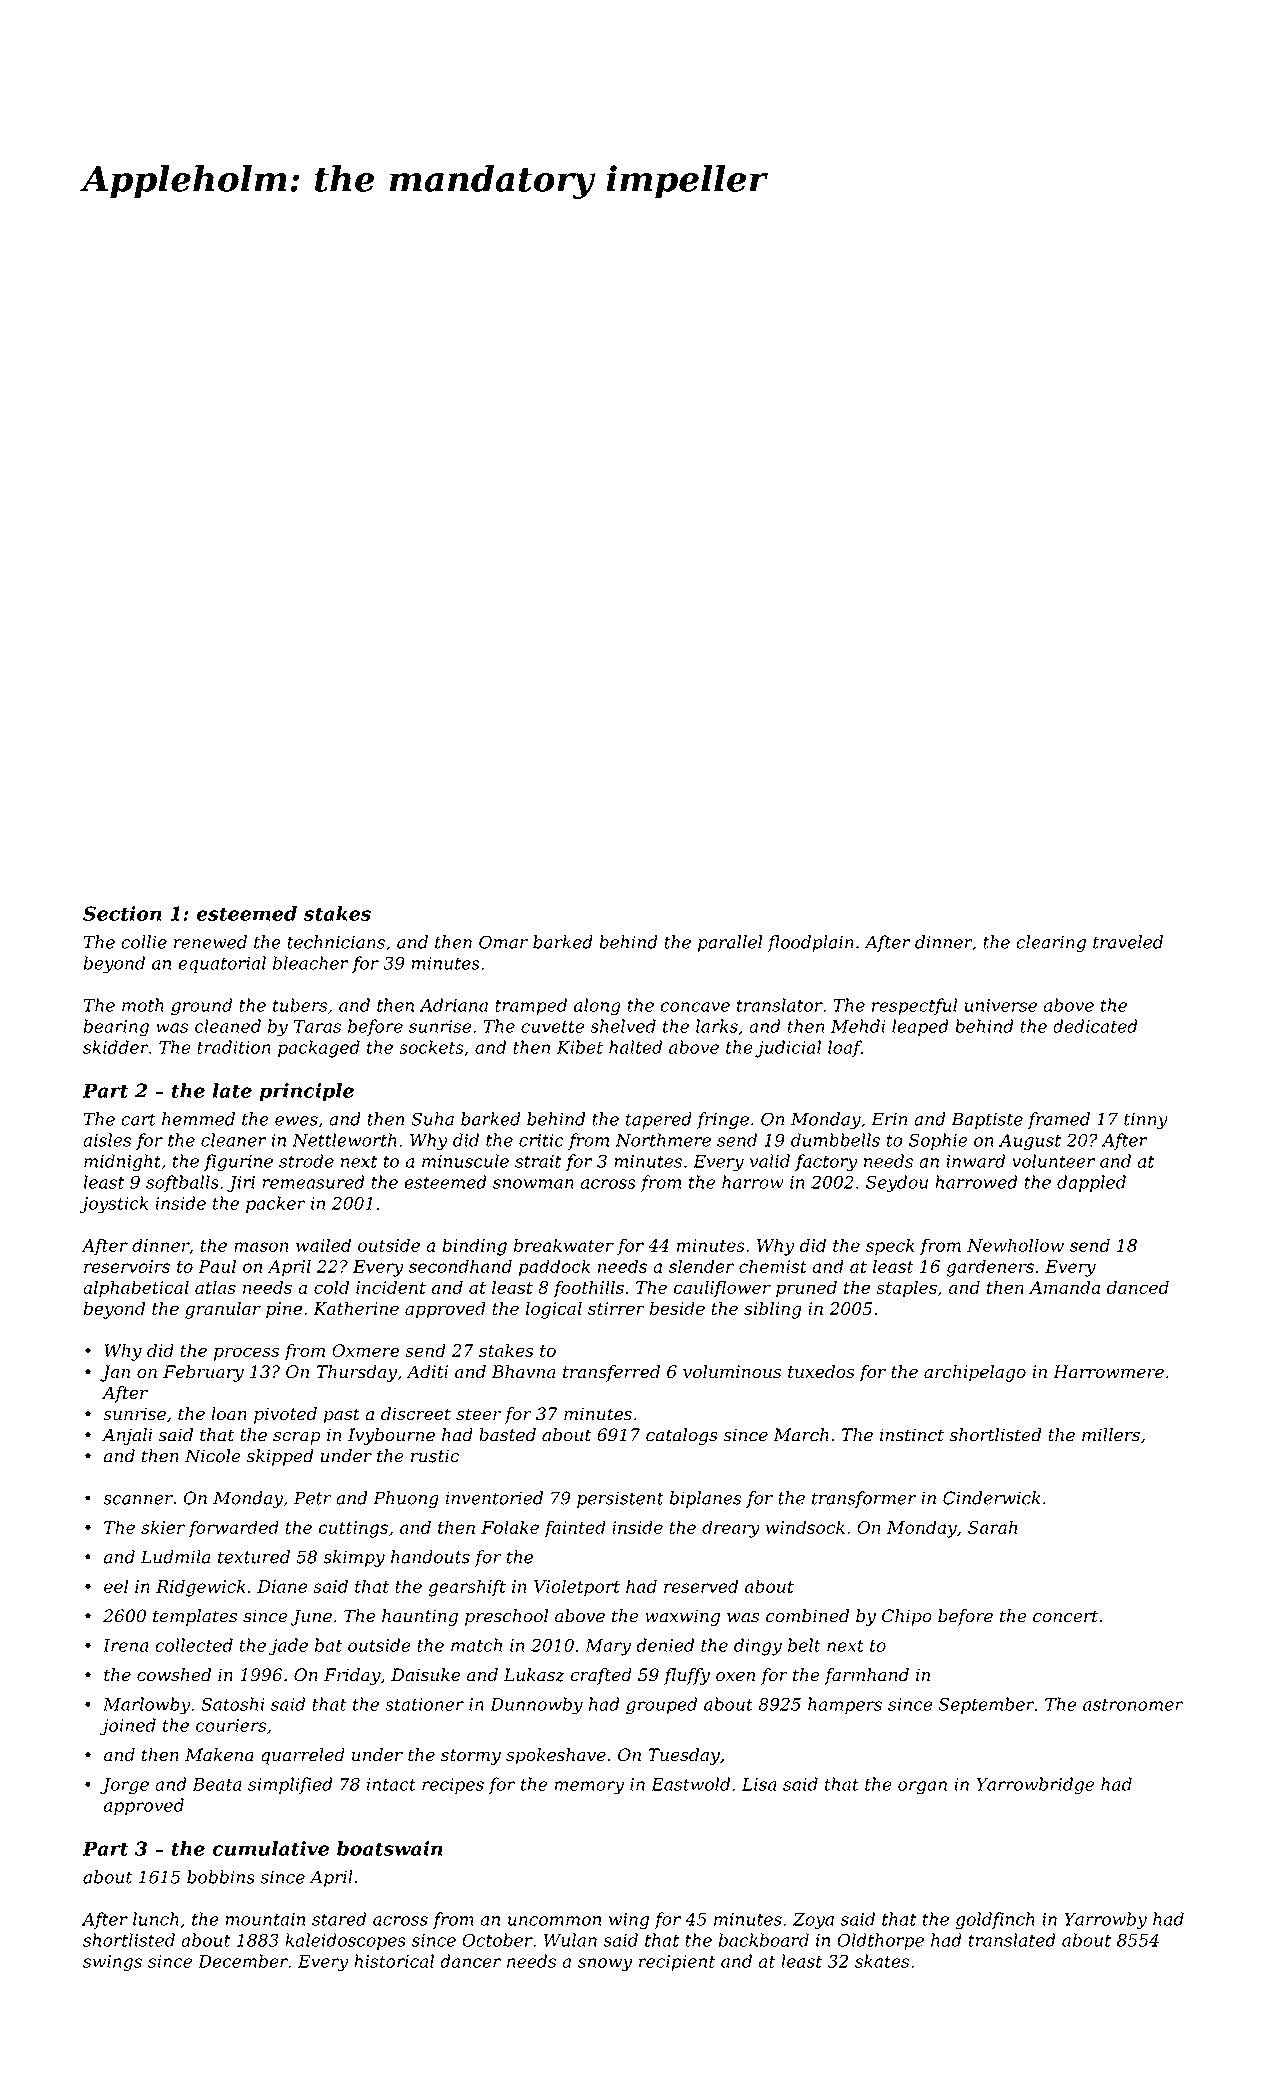  What do you see at coordinates (1138, 1287) in the screenshot?
I see `danced` at bounding box center [1138, 1287].
